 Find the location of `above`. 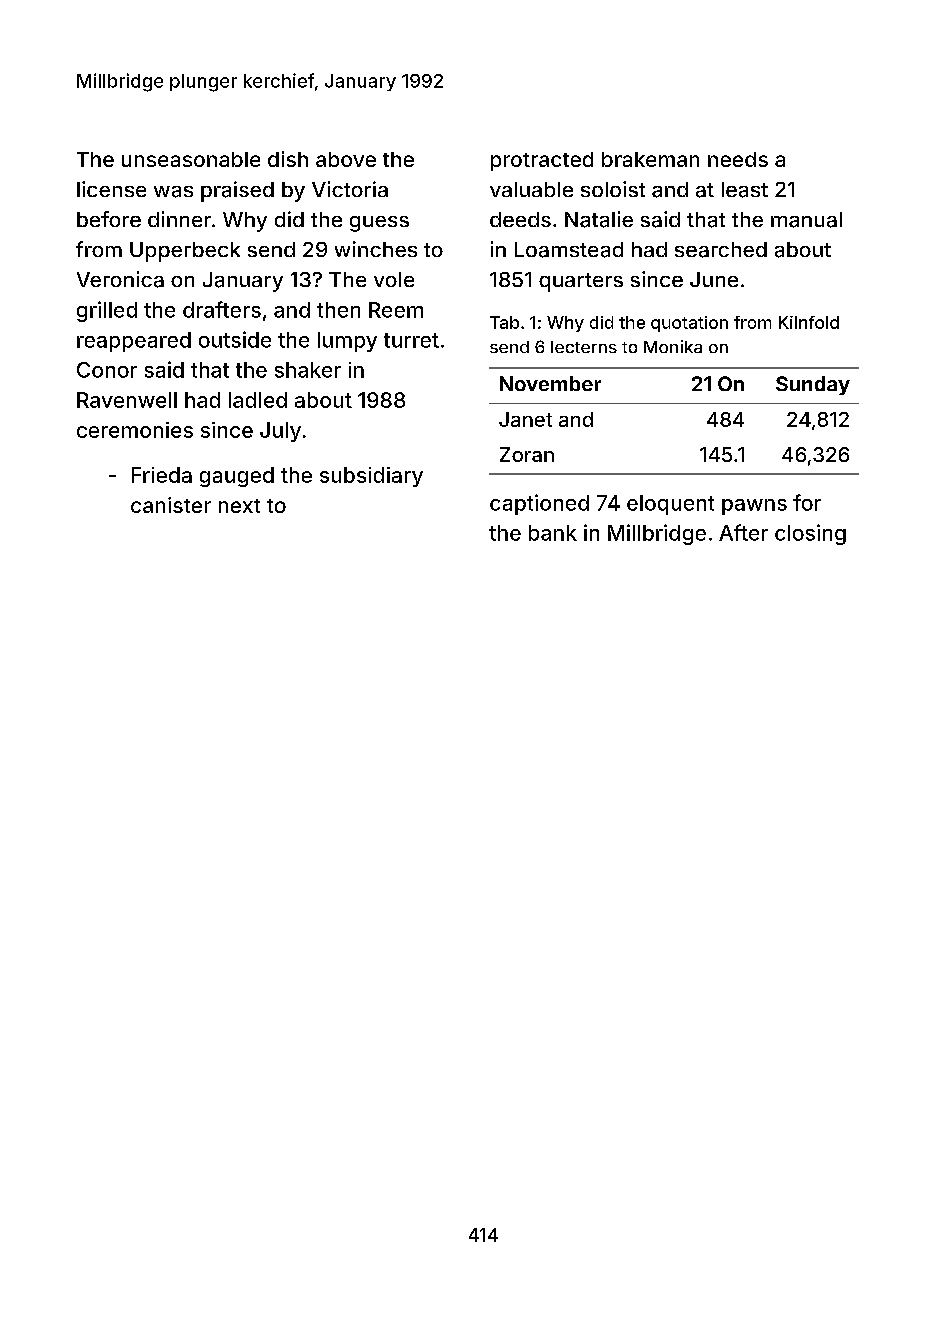

above is located at coordinates (346, 159).
